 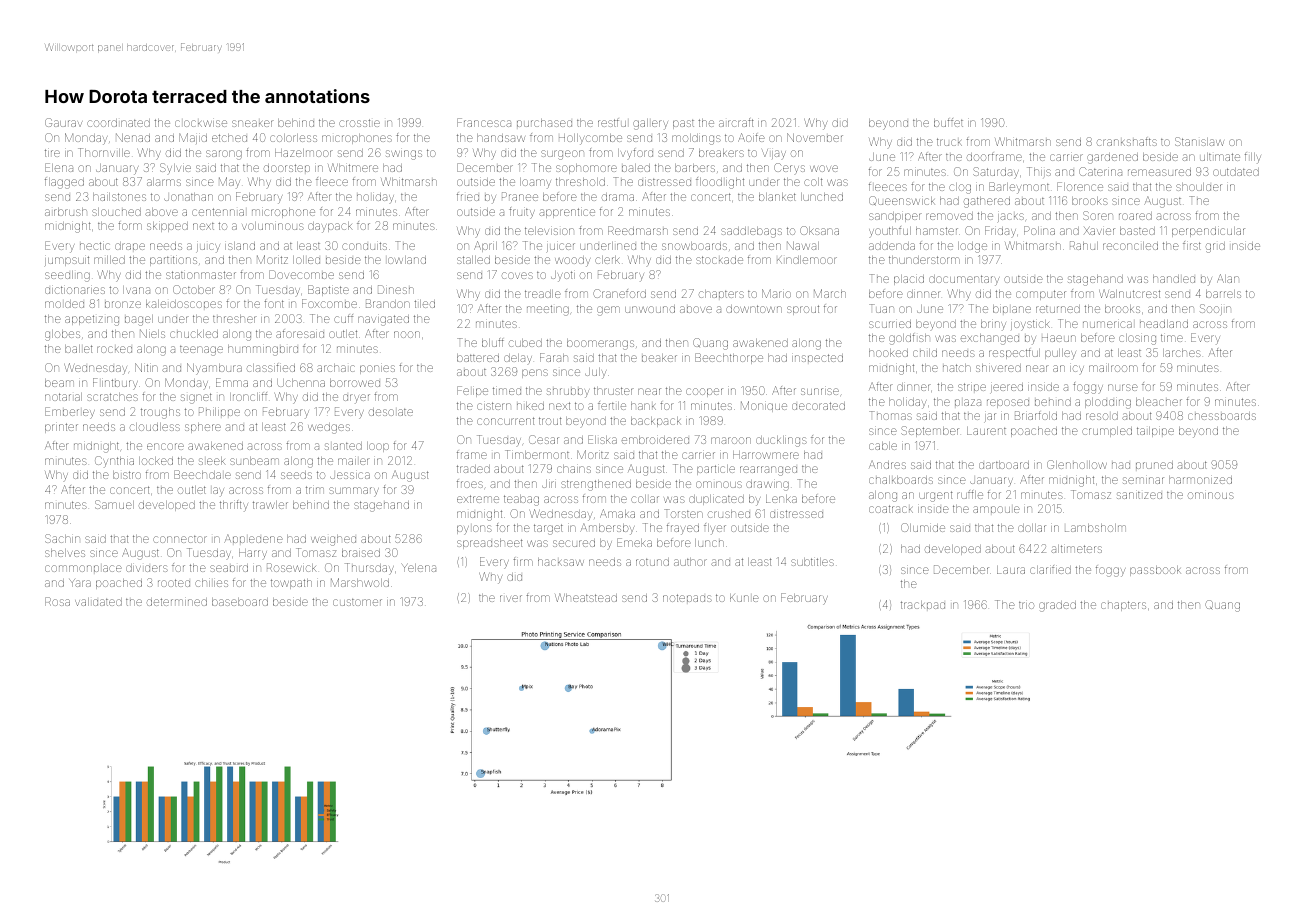 What do you see at coordinates (729, 514) in the screenshot?
I see `crushed` at bounding box center [729, 514].
